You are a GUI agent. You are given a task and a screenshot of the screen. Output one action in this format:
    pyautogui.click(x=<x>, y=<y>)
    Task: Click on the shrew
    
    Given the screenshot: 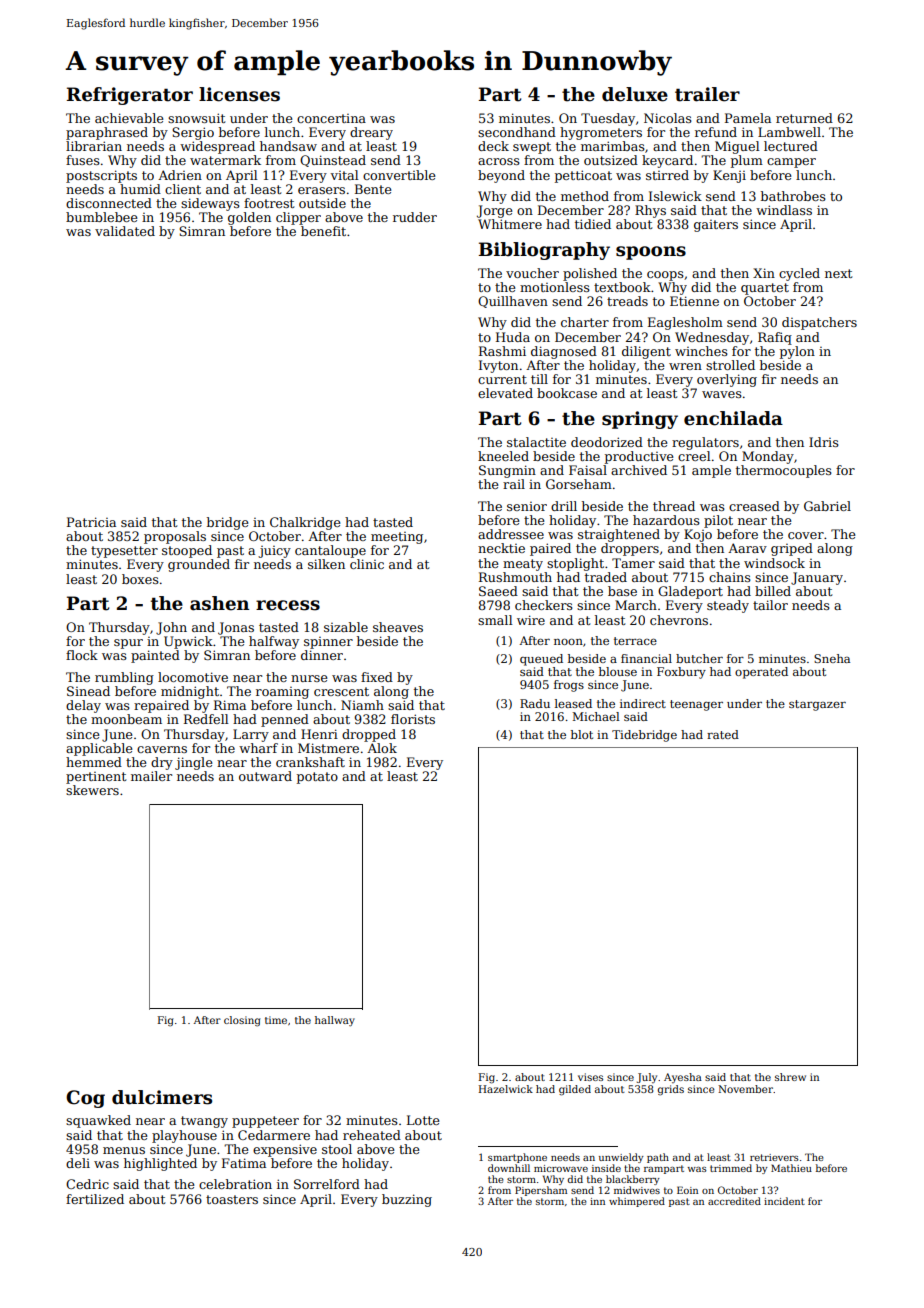 What is the action you would take?
    pyautogui.click(x=790, y=1077)
